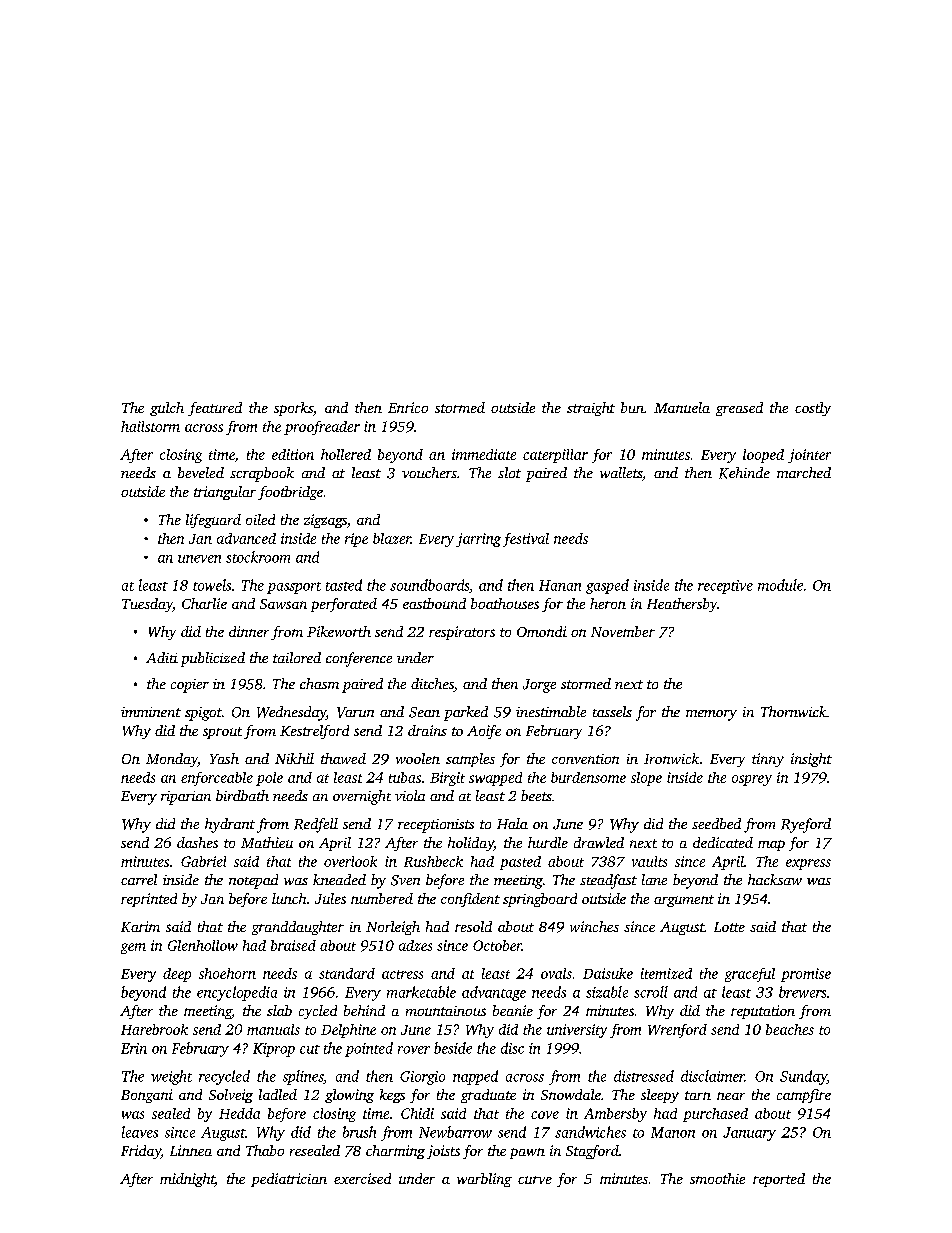 Image resolution: width=952 pixels, height=1233 pixels. I want to click on Manuela, so click(682, 407).
